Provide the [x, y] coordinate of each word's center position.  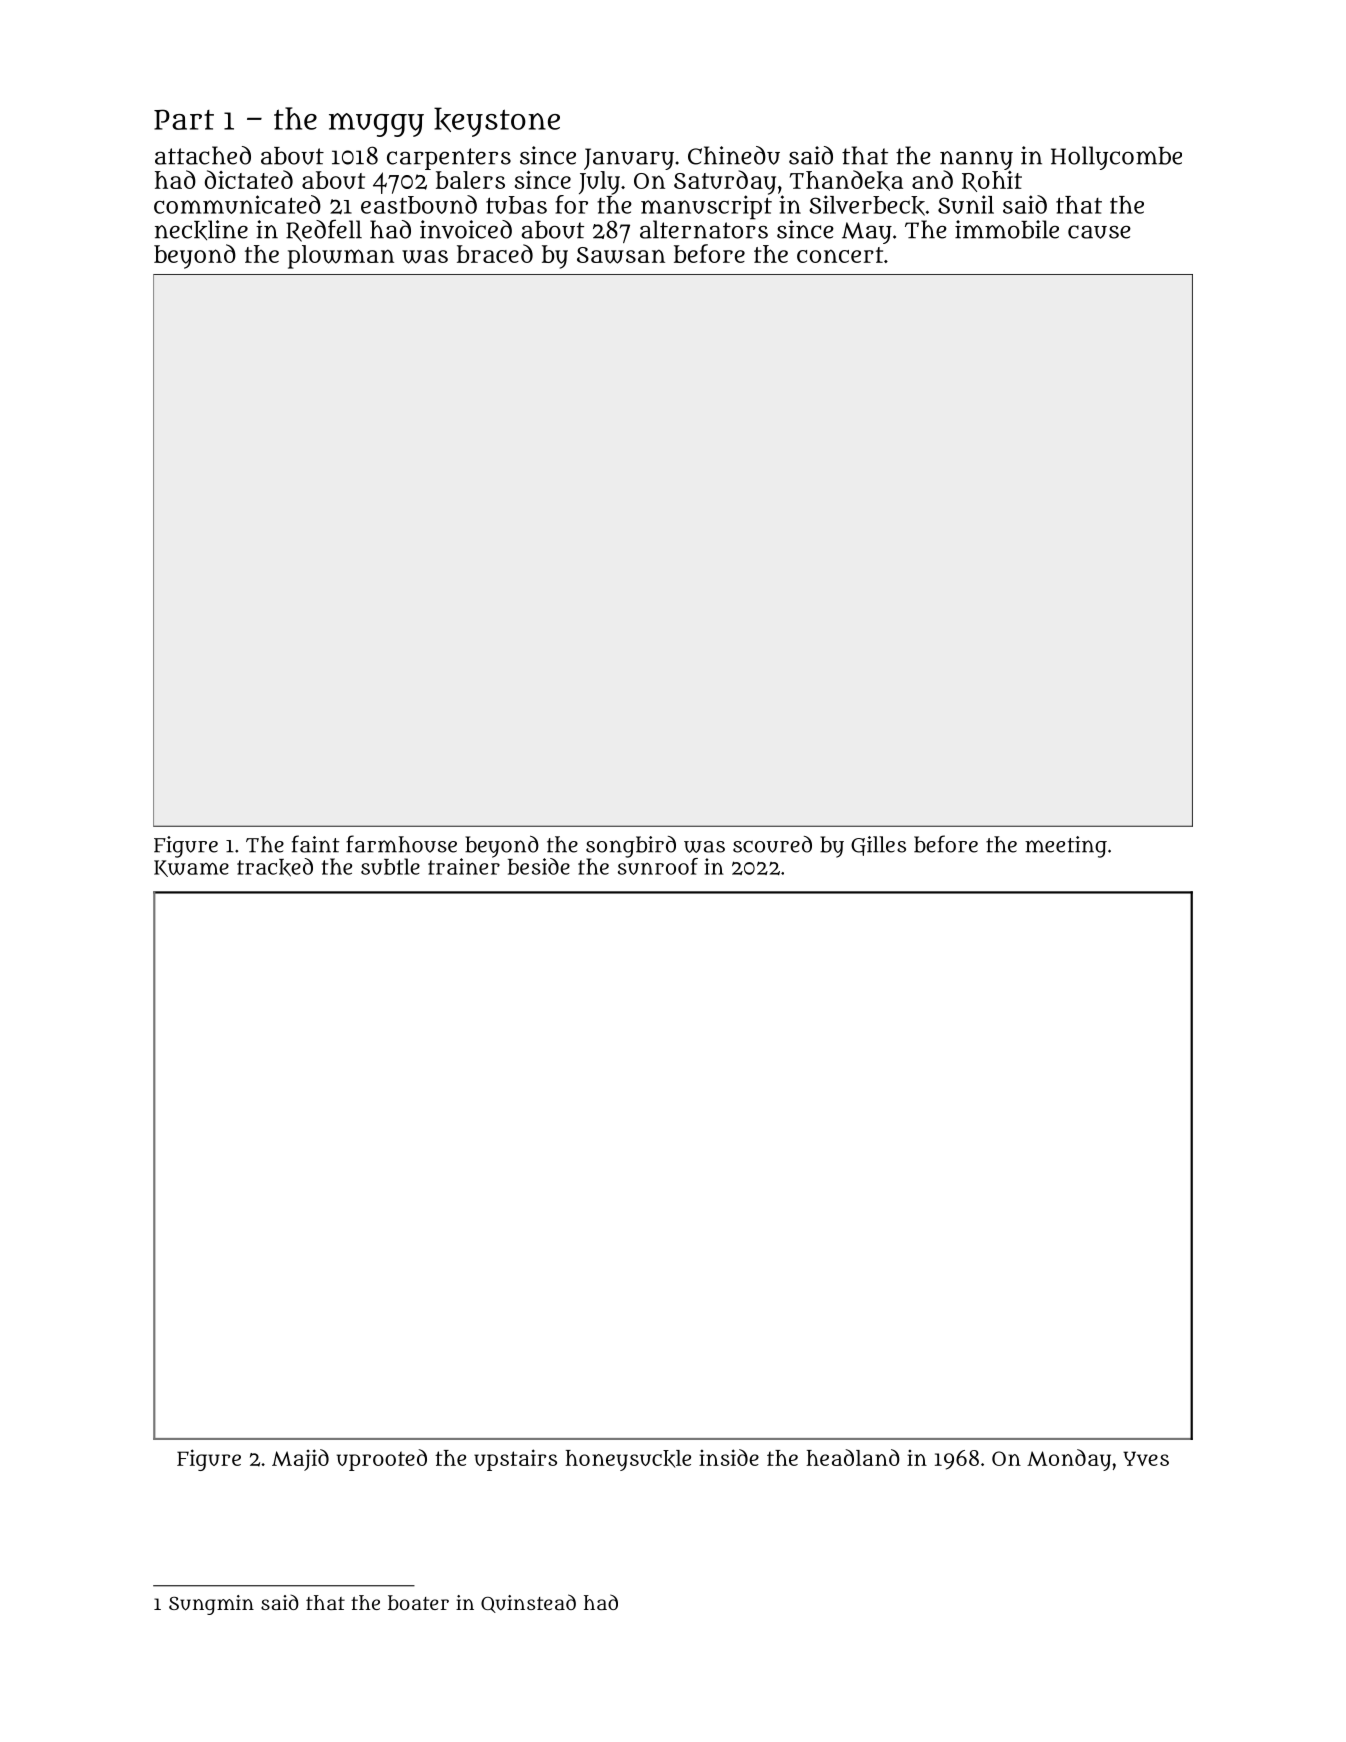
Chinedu [734, 155]
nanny [976, 160]
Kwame [191, 868]
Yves [1146, 1458]
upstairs [515, 1460]
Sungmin [211, 1605]
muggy [376, 125]
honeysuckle [628, 1460]
